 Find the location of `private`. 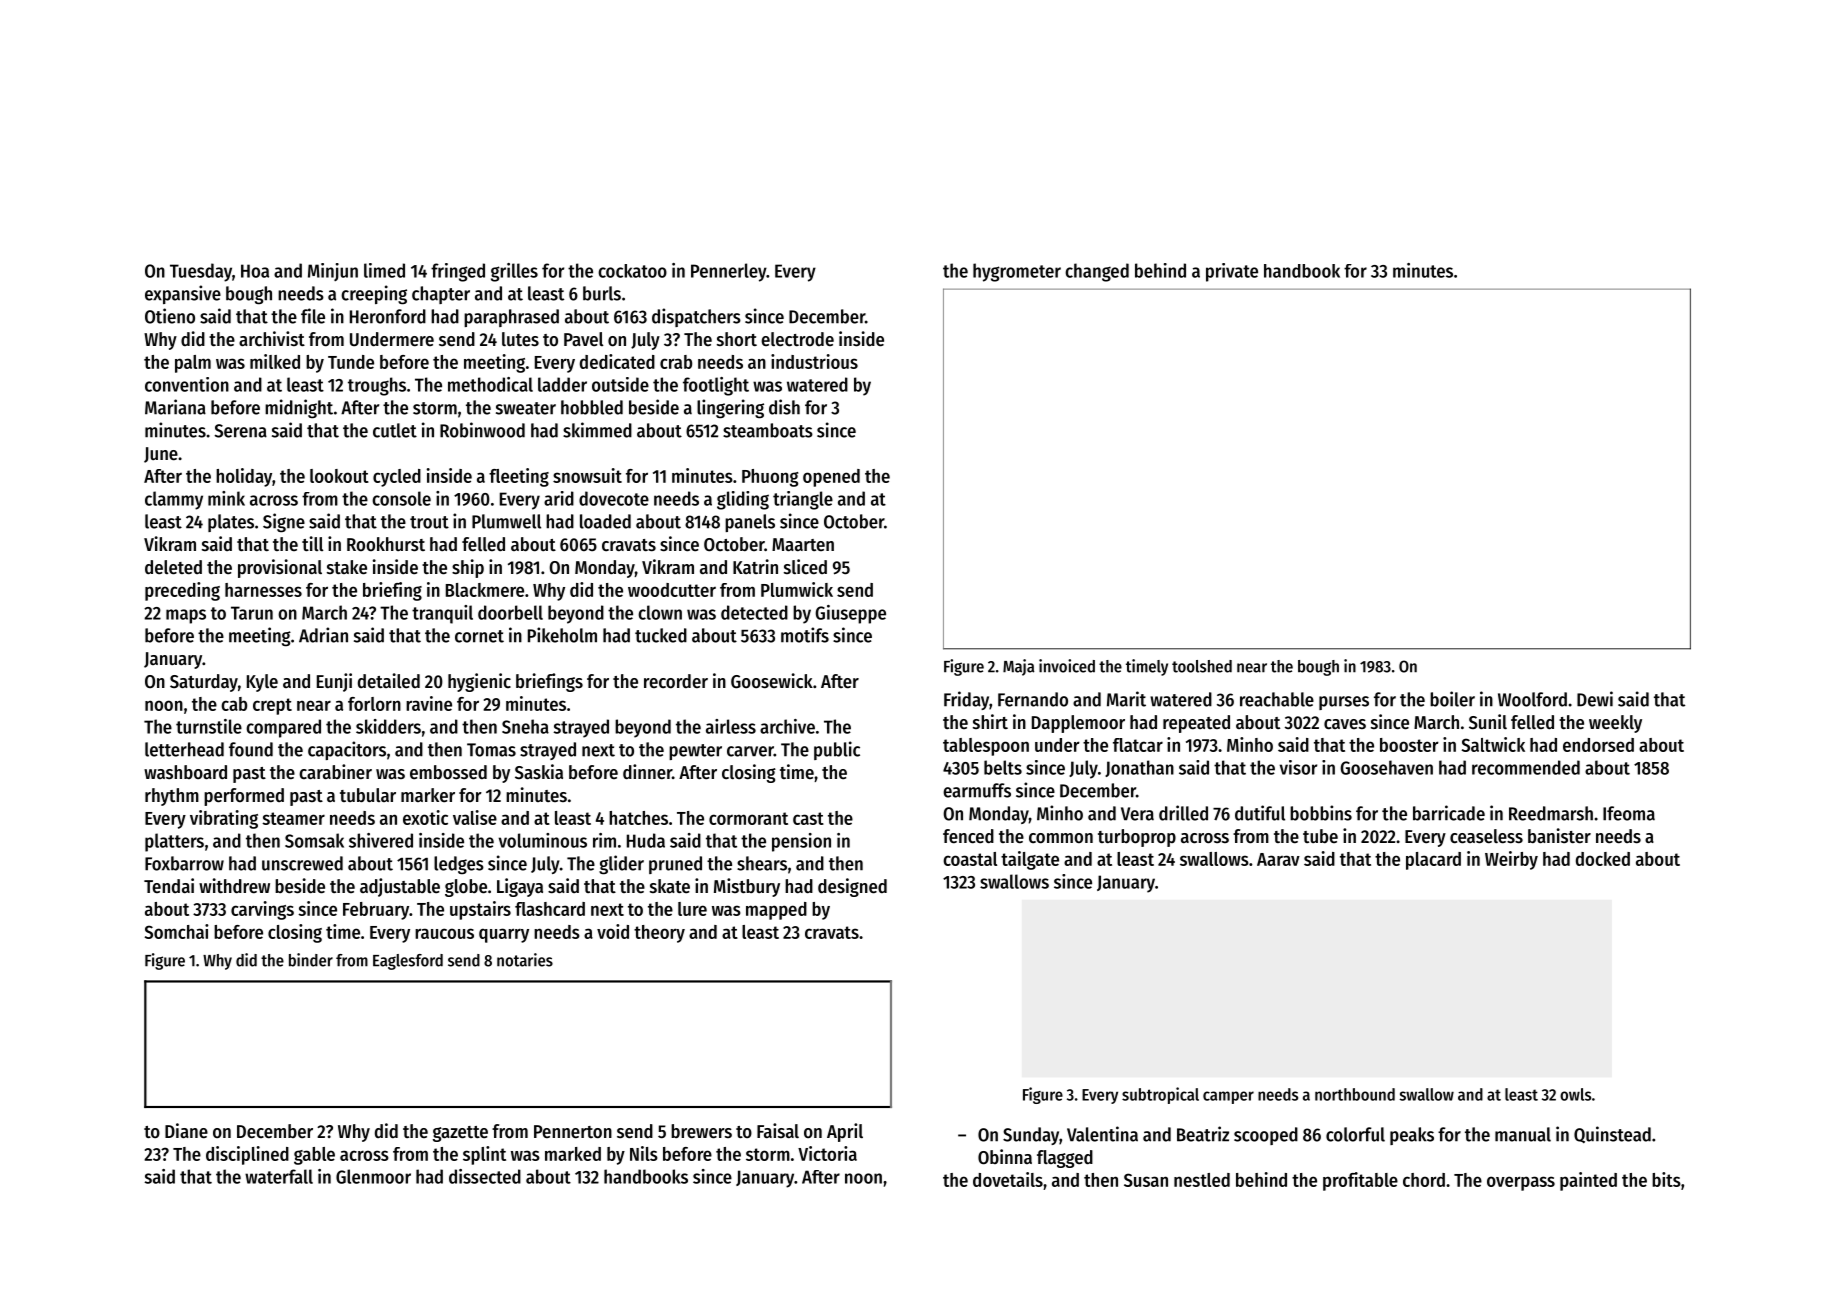

private is located at coordinates (1232, 272).
